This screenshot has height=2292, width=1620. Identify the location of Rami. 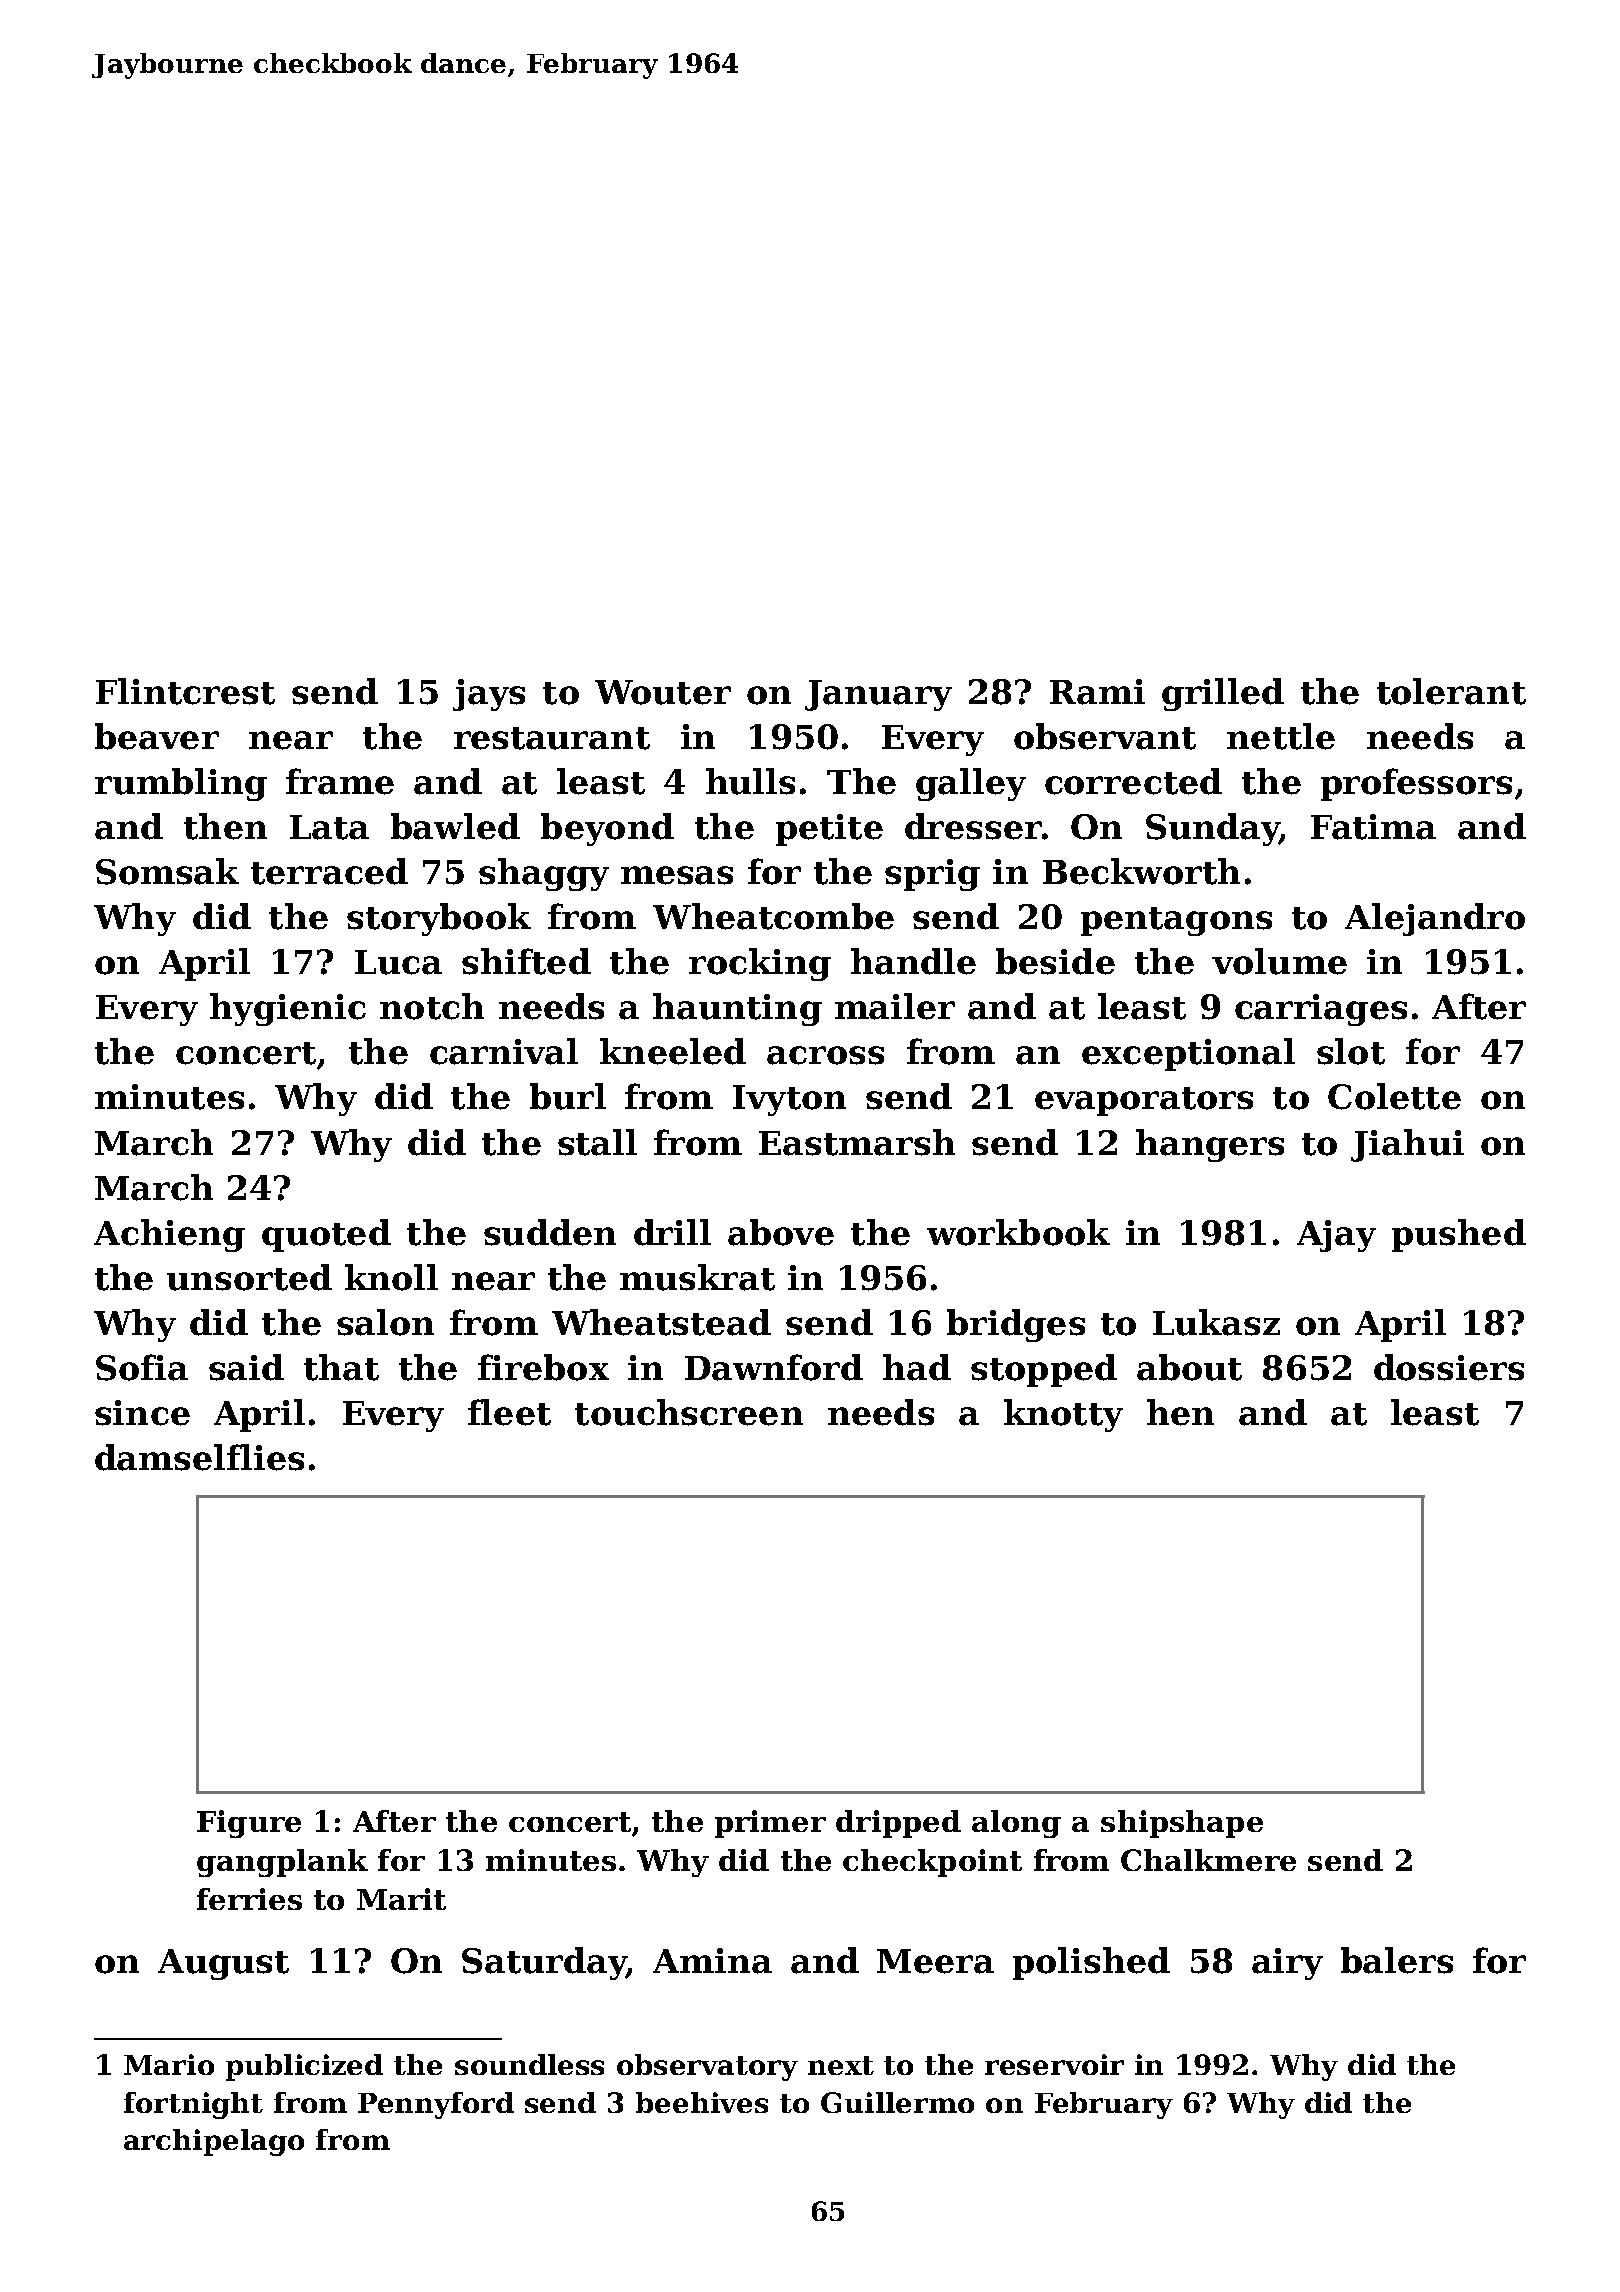
(1097, 692).
